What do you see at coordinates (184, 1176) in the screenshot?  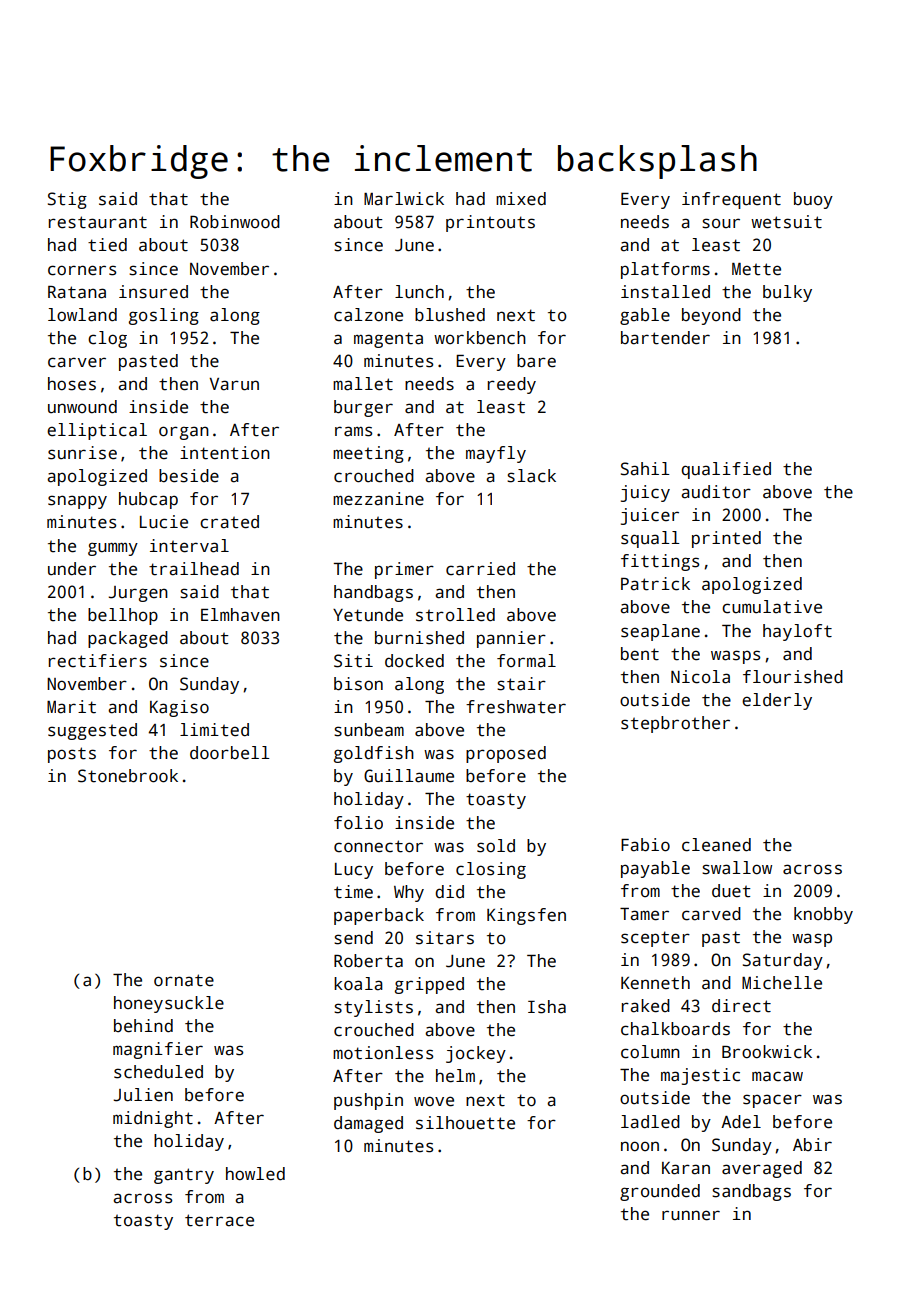 I see `gantry` at bounding box center [184, 1176].
